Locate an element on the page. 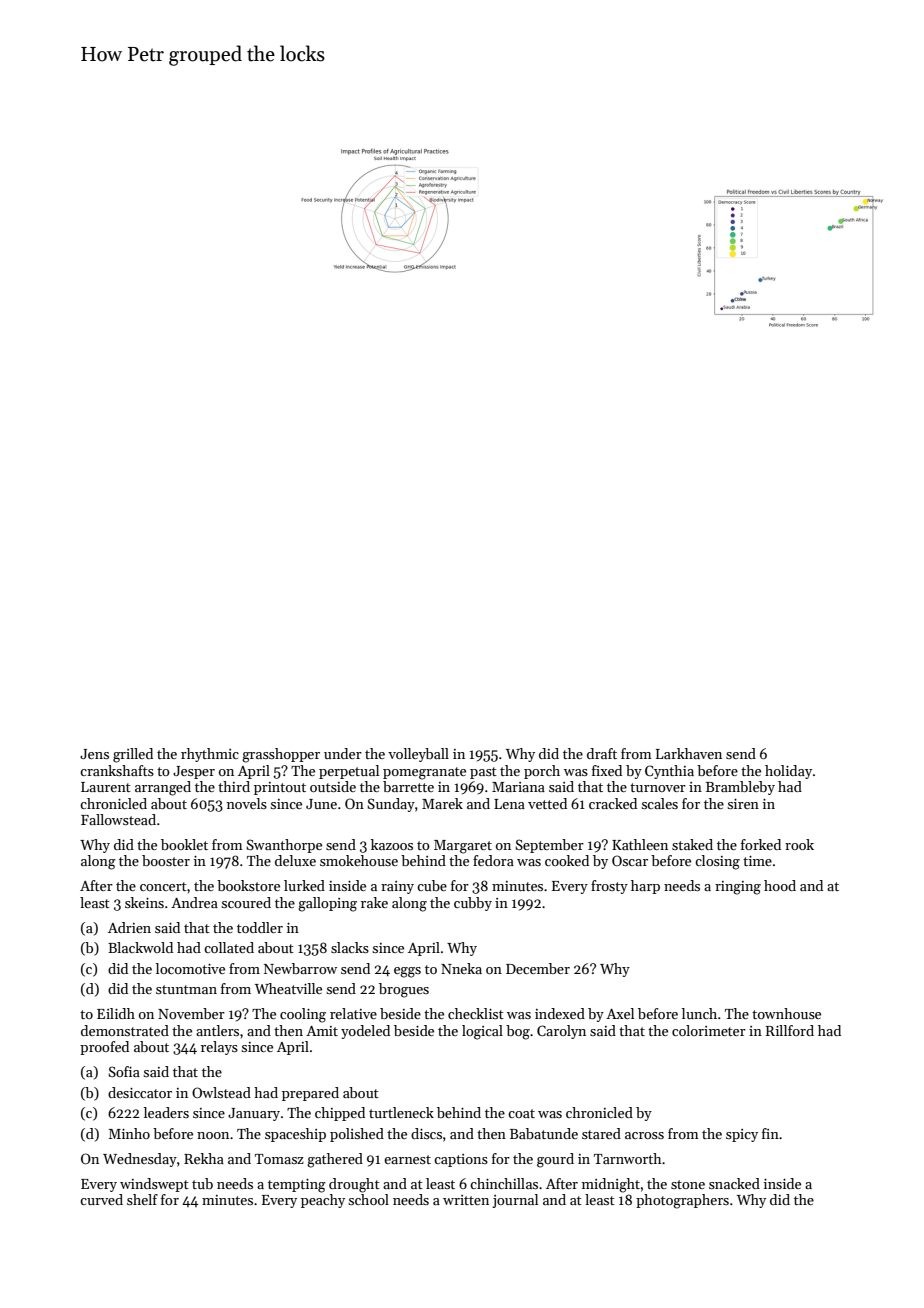 The width and height of the image is (924, 1308). Larkhaven is located at coordinates (689, 753).
